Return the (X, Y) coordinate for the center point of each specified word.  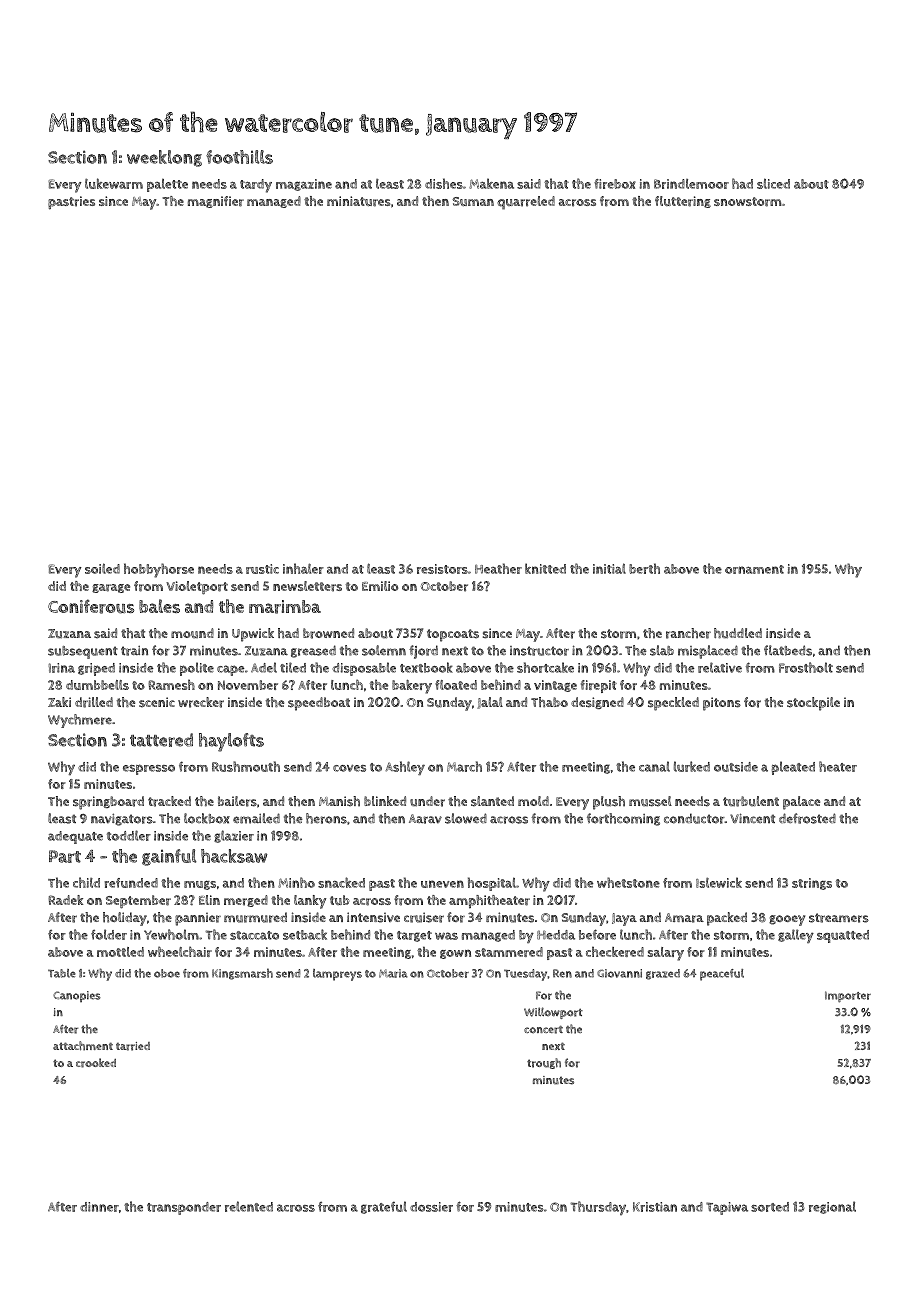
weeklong (164, 158)
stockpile (813, 704)
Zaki (59, 702)
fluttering (683, 202)
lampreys (337, 975)
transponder (184, 1208)
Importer (848, 997)
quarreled (526, 203)
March (464, 766)
